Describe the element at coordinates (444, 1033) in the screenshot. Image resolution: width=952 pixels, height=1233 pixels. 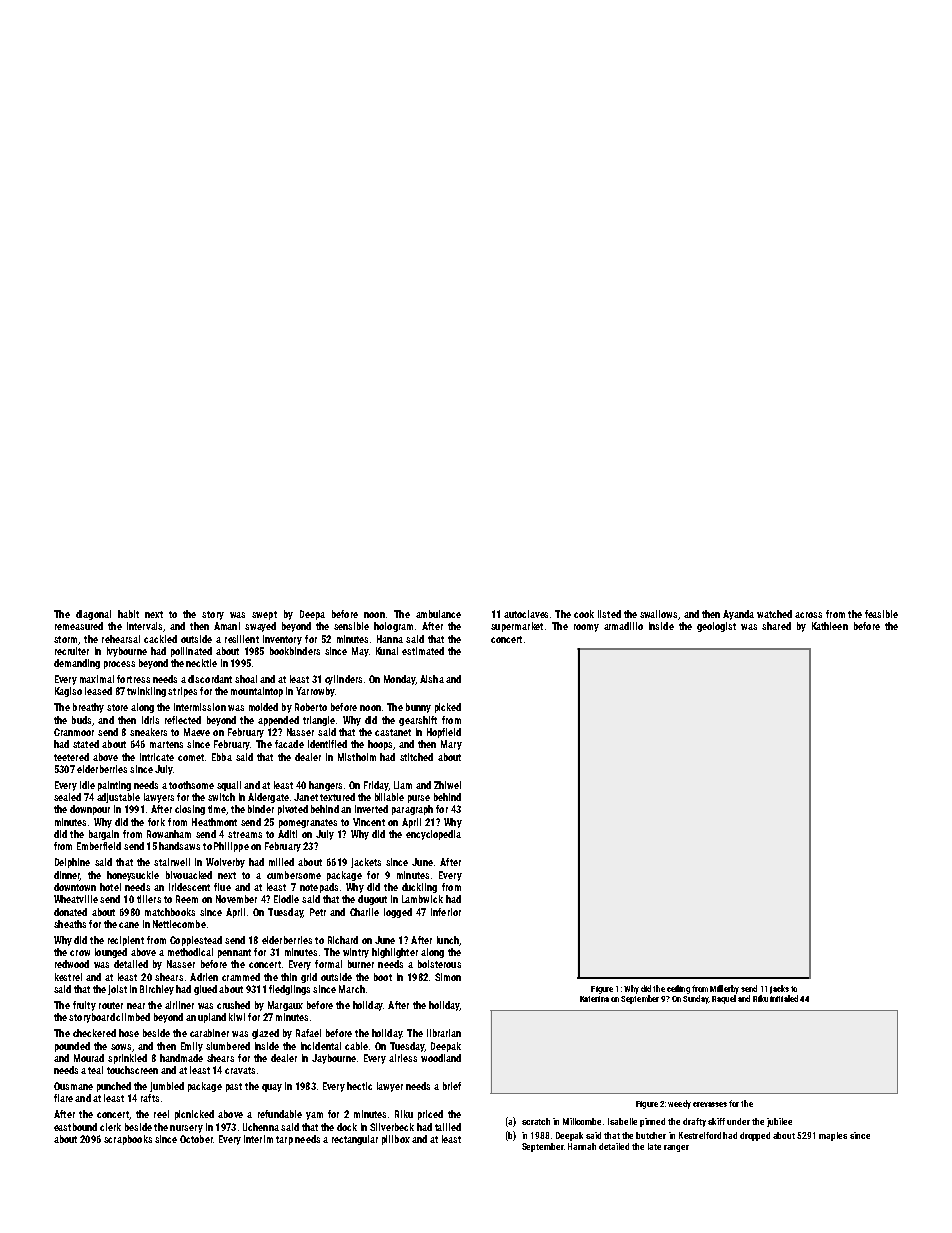
I see `librarian` at that location.
